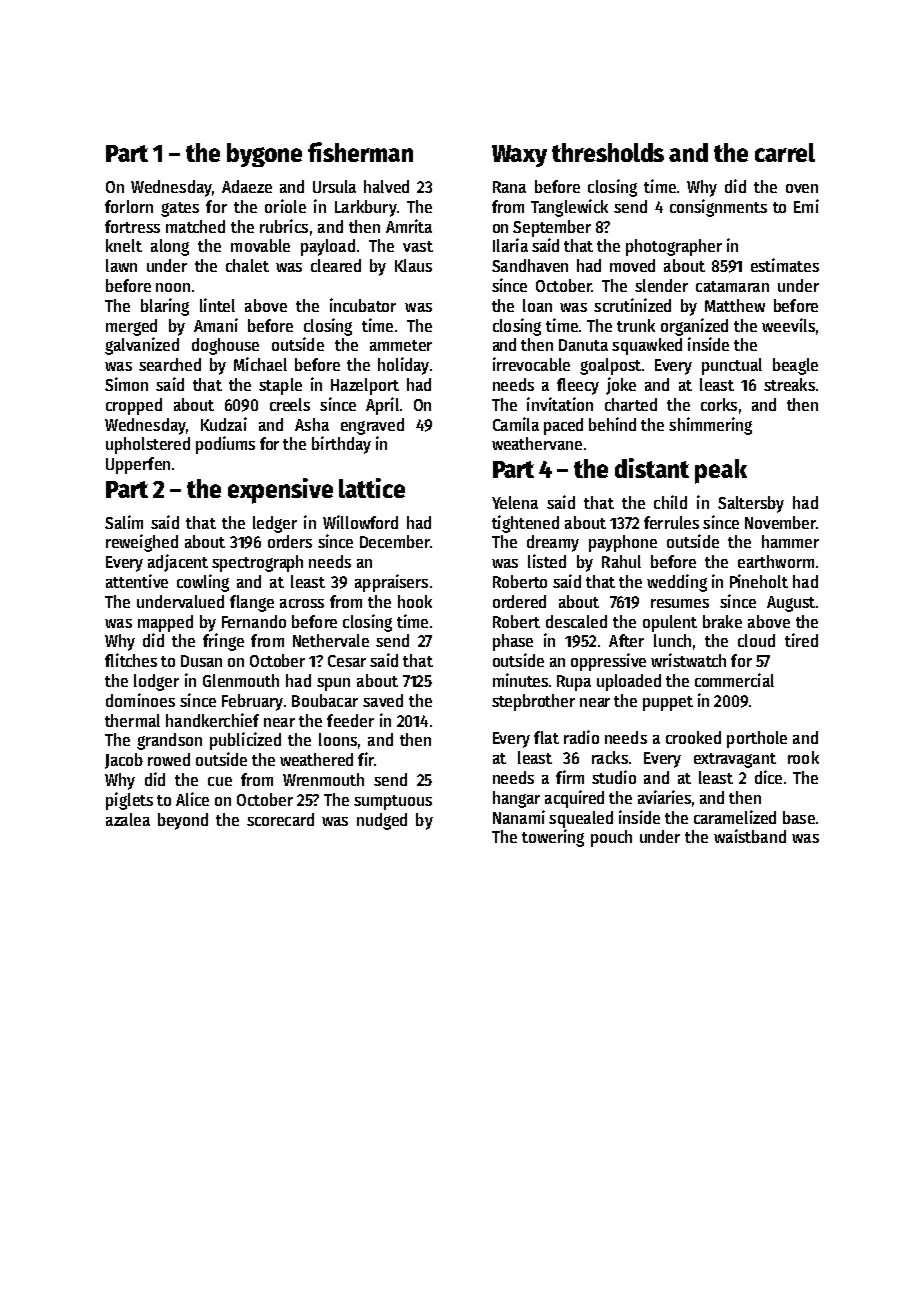 Image resolution: width=924 pixels, height=1311 pixels. What do you see at coordinates (264, 155) in the screenshot?
I see `bygone` at bounding box center [264, 155].
